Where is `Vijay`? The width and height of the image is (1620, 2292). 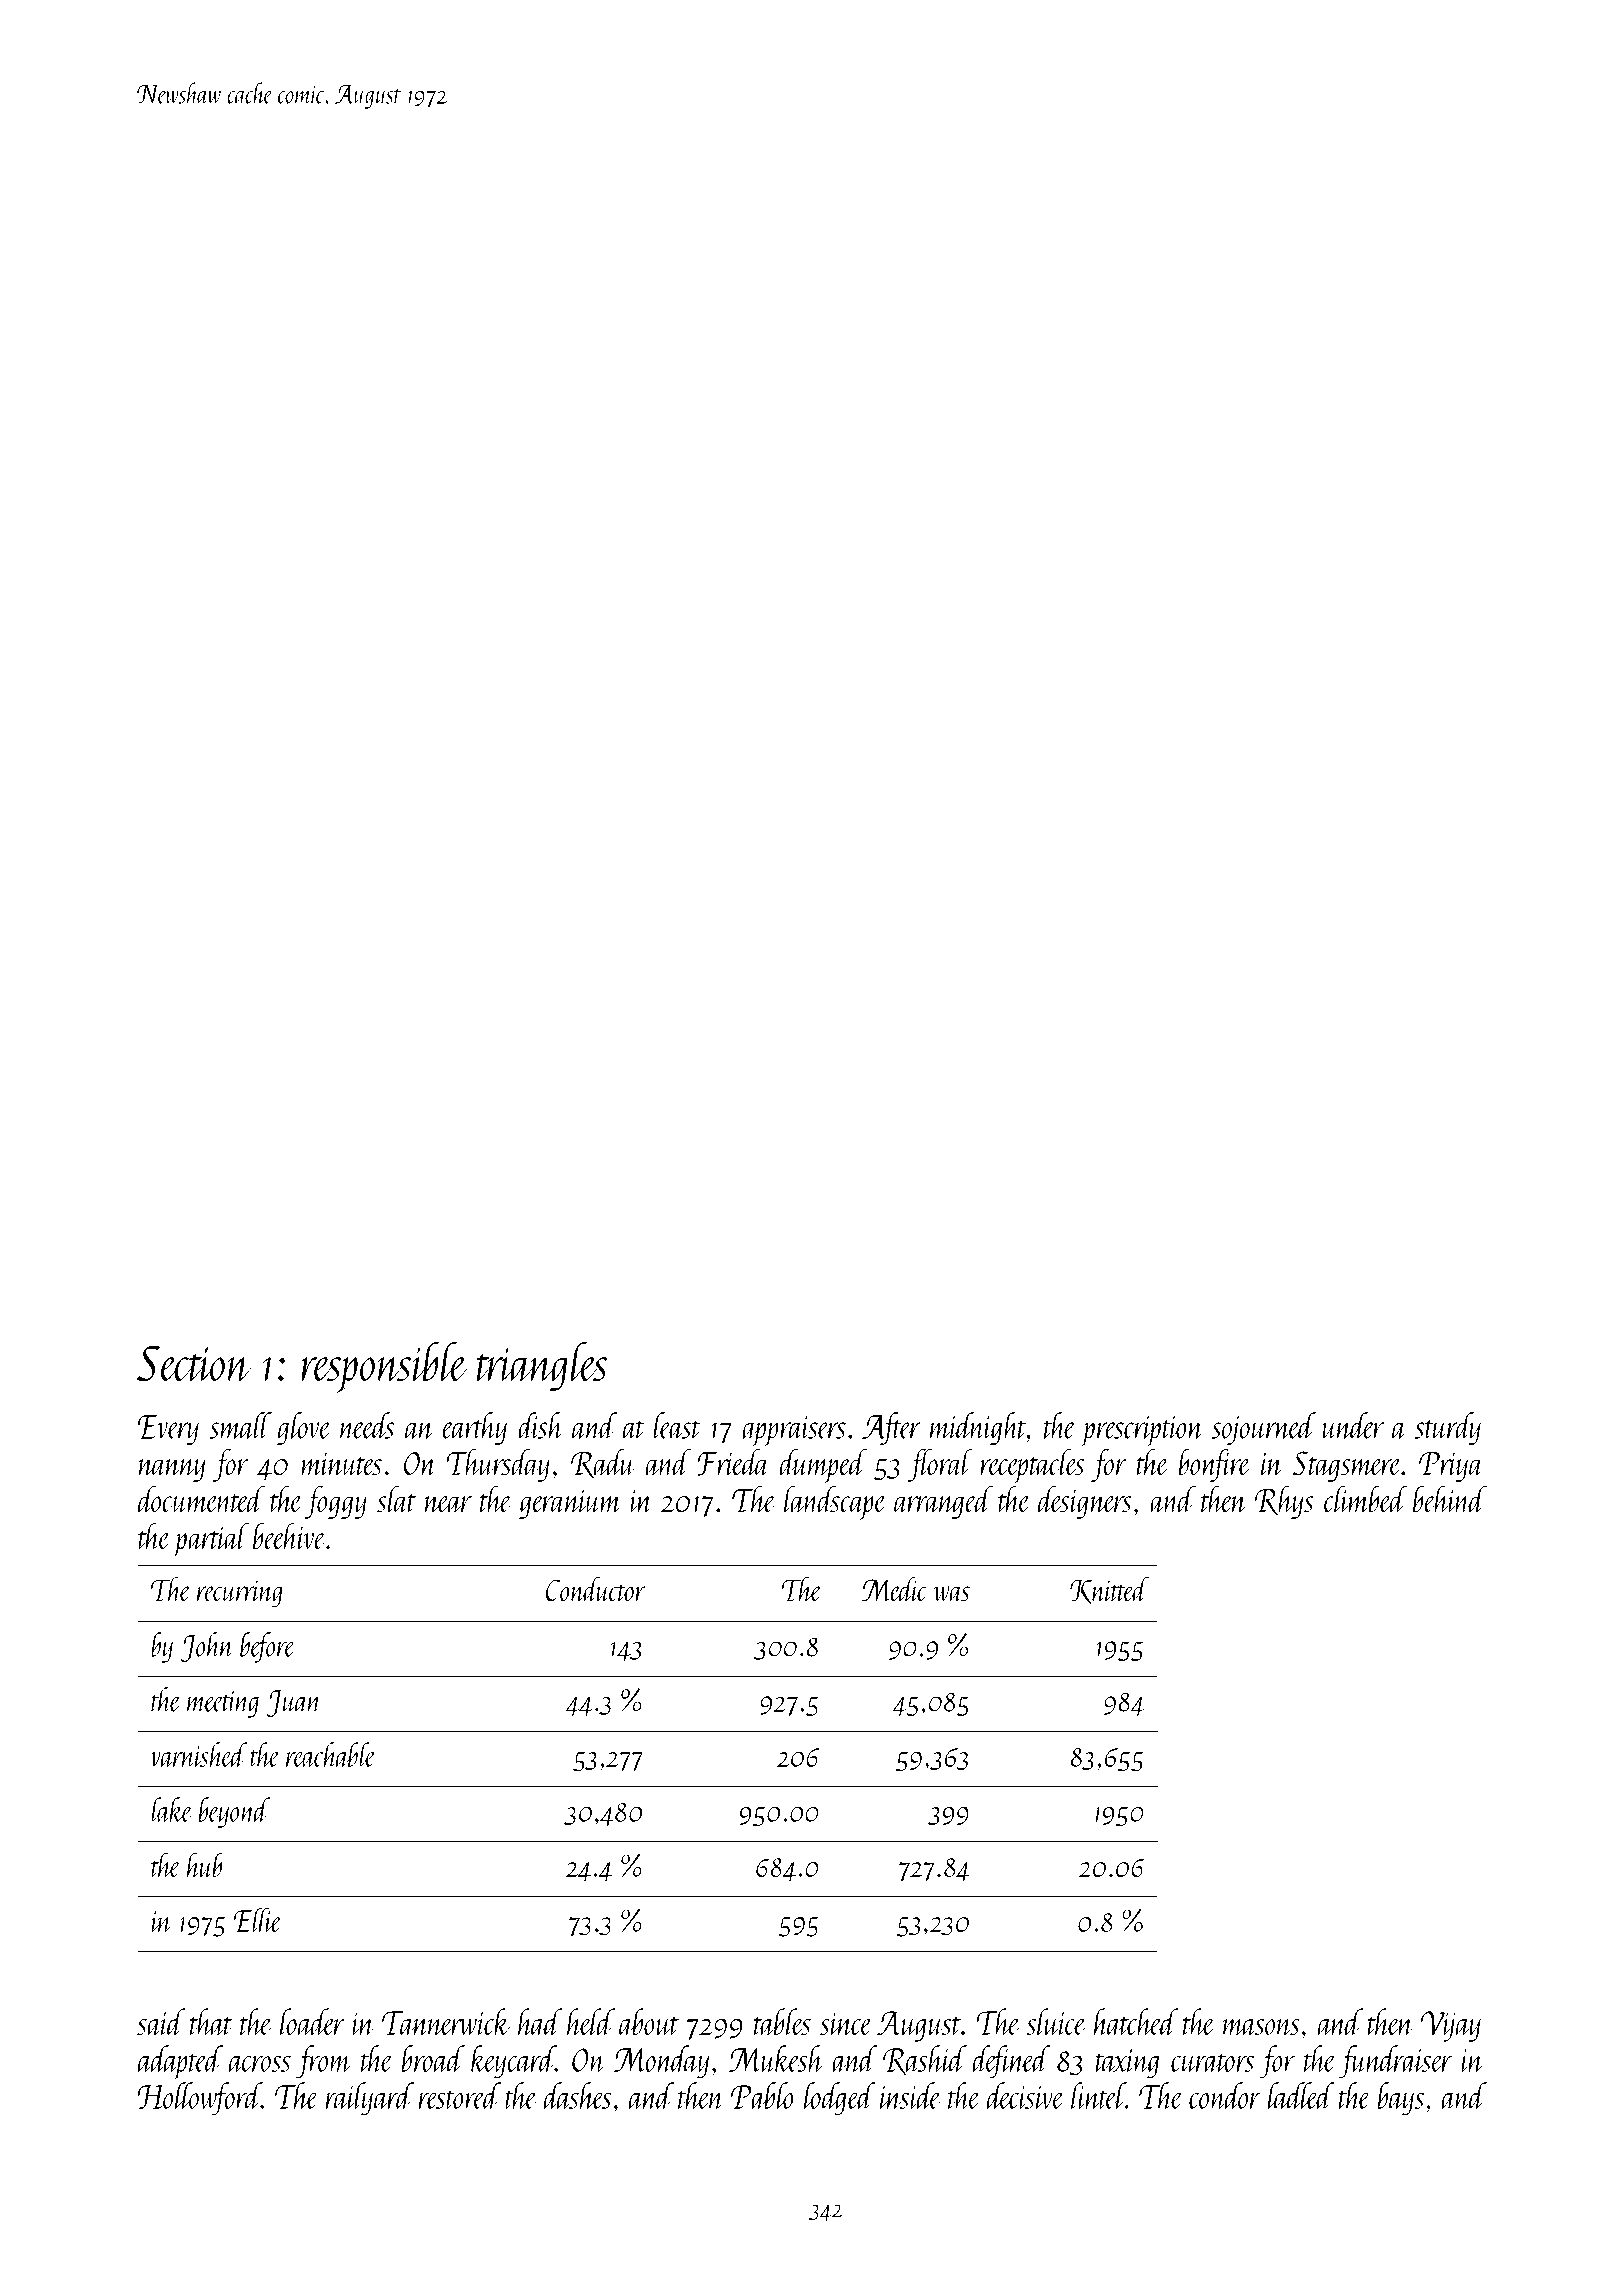 Vijay is located at coordinates (1451, 2026).
